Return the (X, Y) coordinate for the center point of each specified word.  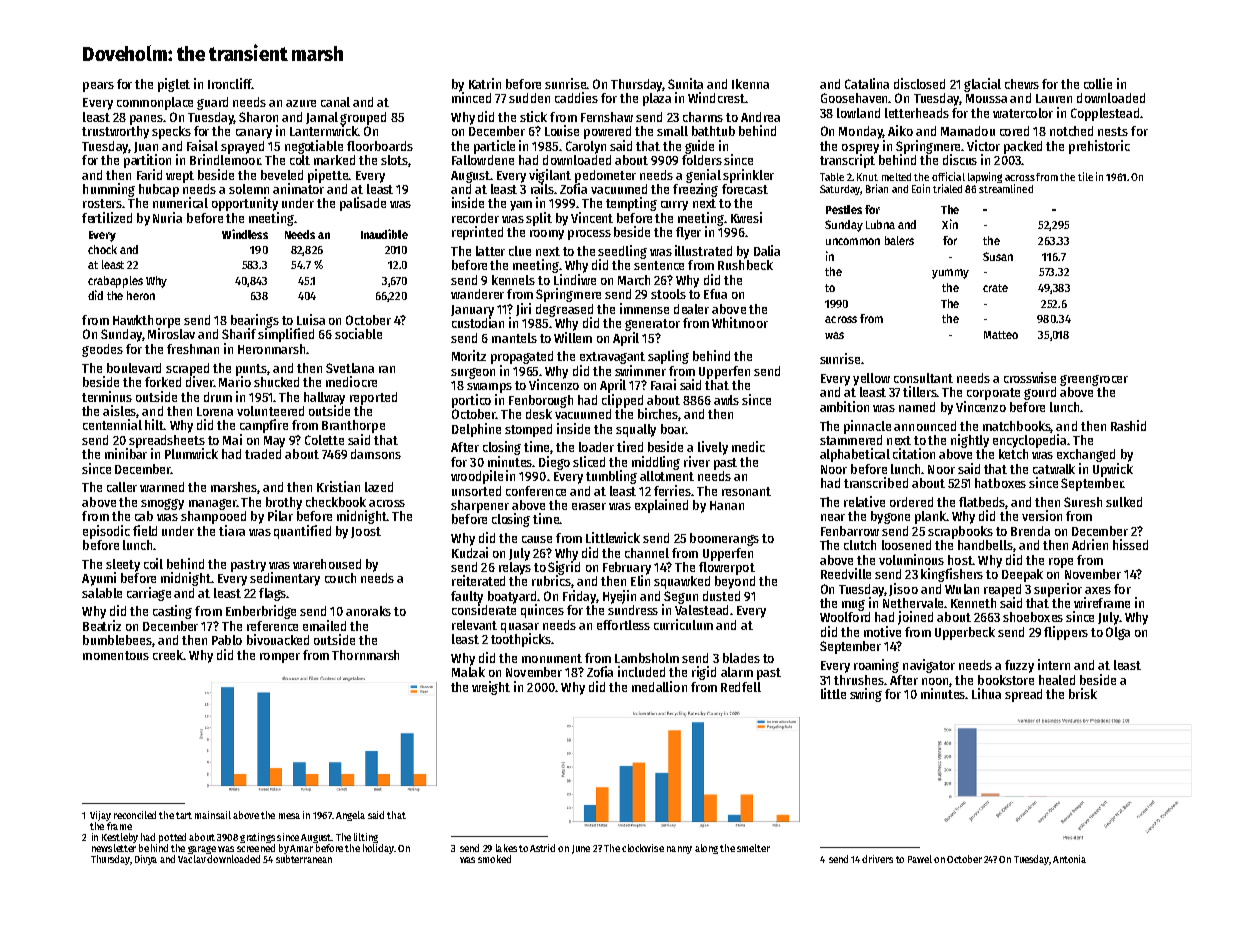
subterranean (304, 859)
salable (102, 593)
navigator (929, 666)
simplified (286, 335)
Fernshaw (607, 117)
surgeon (473, 373)
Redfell (741, 687)
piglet (174, 85)
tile (1085, 176)
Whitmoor (740, 322)
